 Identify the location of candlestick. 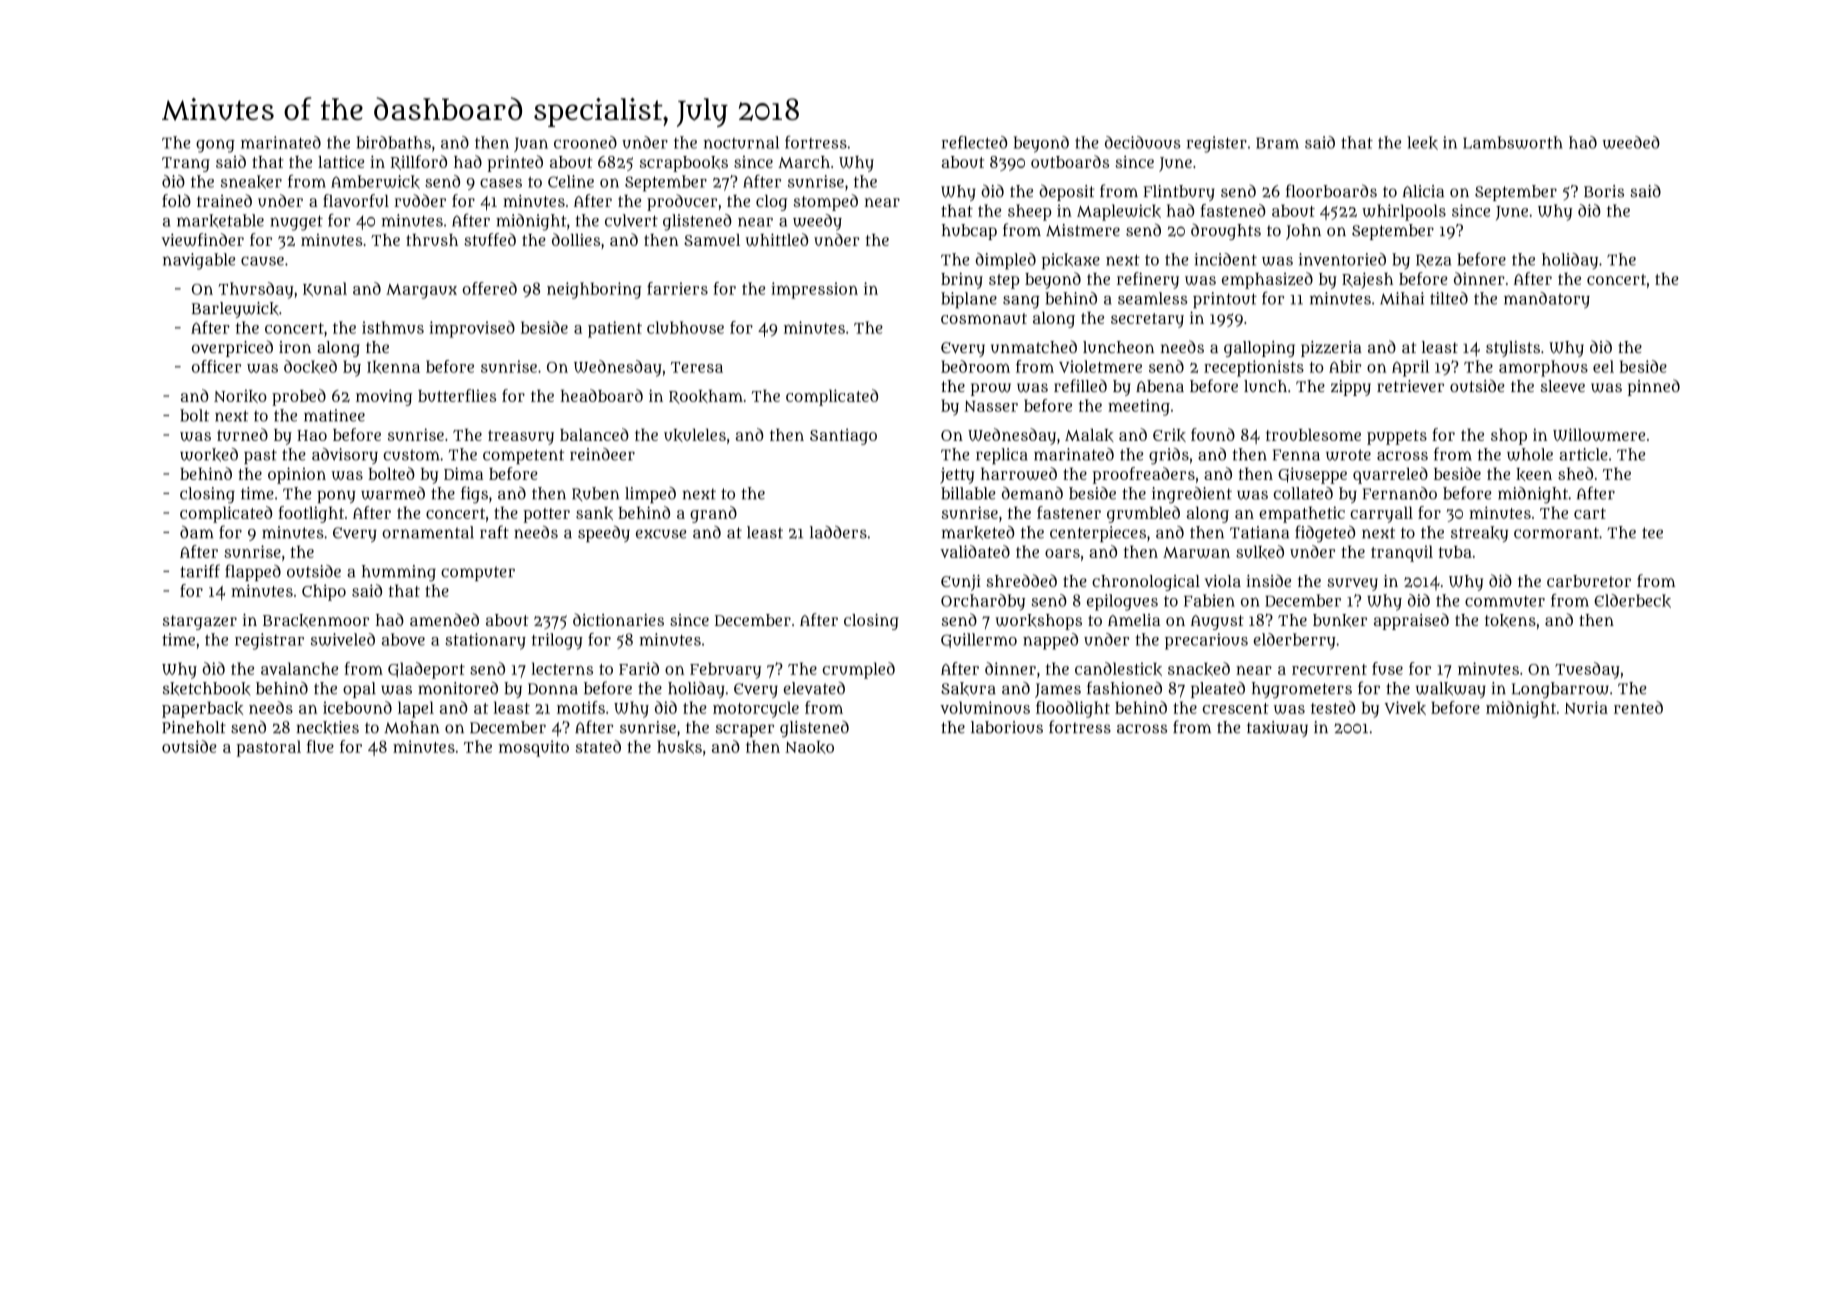
(1118, 669).
